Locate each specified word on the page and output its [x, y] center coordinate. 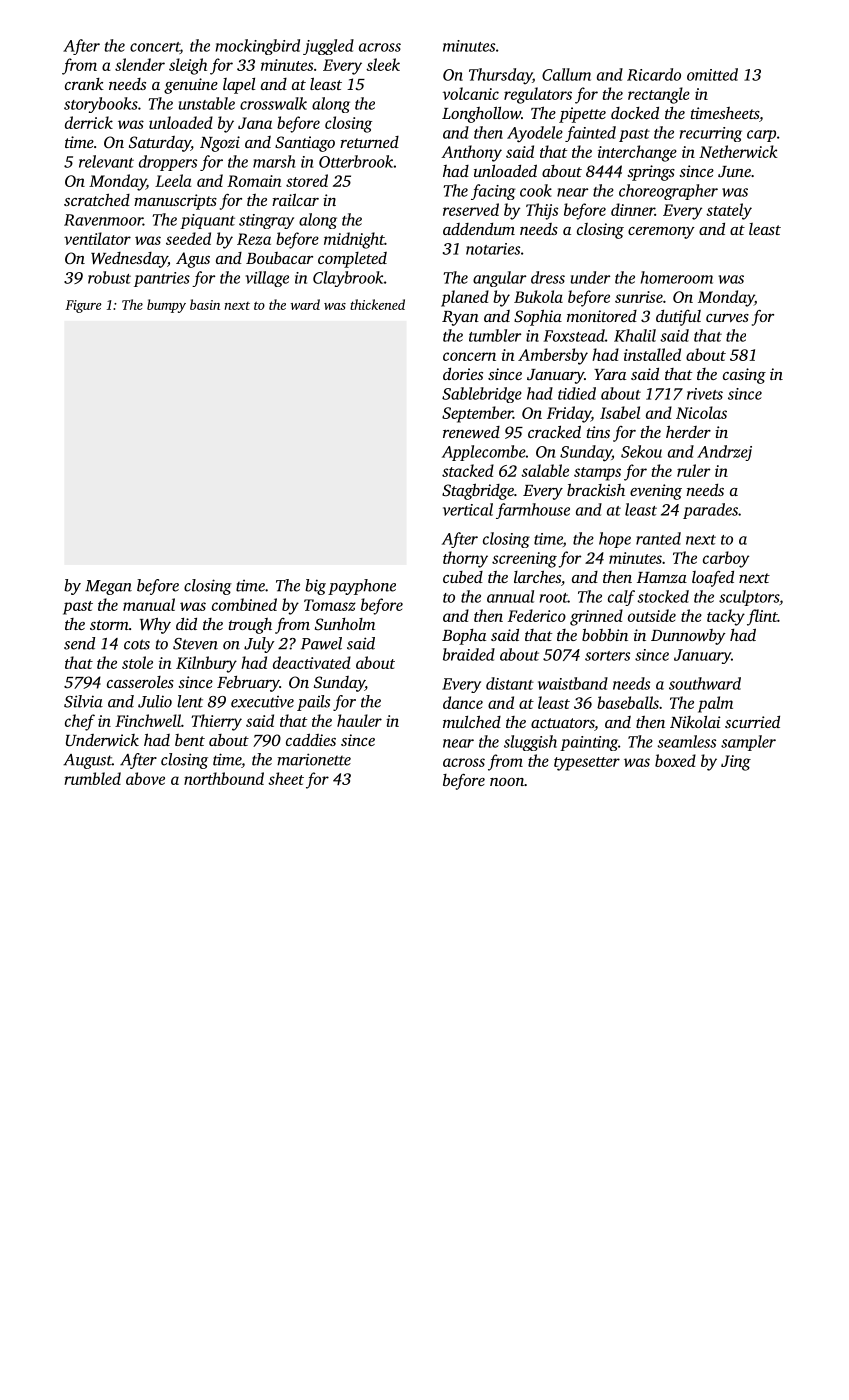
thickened [377, 304]
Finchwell [148, 720]
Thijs [542, 211]
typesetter [587, 764]
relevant [106, 161]
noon [507, 782]
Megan [108, 587]
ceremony [661, 233]
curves [727, 318]
